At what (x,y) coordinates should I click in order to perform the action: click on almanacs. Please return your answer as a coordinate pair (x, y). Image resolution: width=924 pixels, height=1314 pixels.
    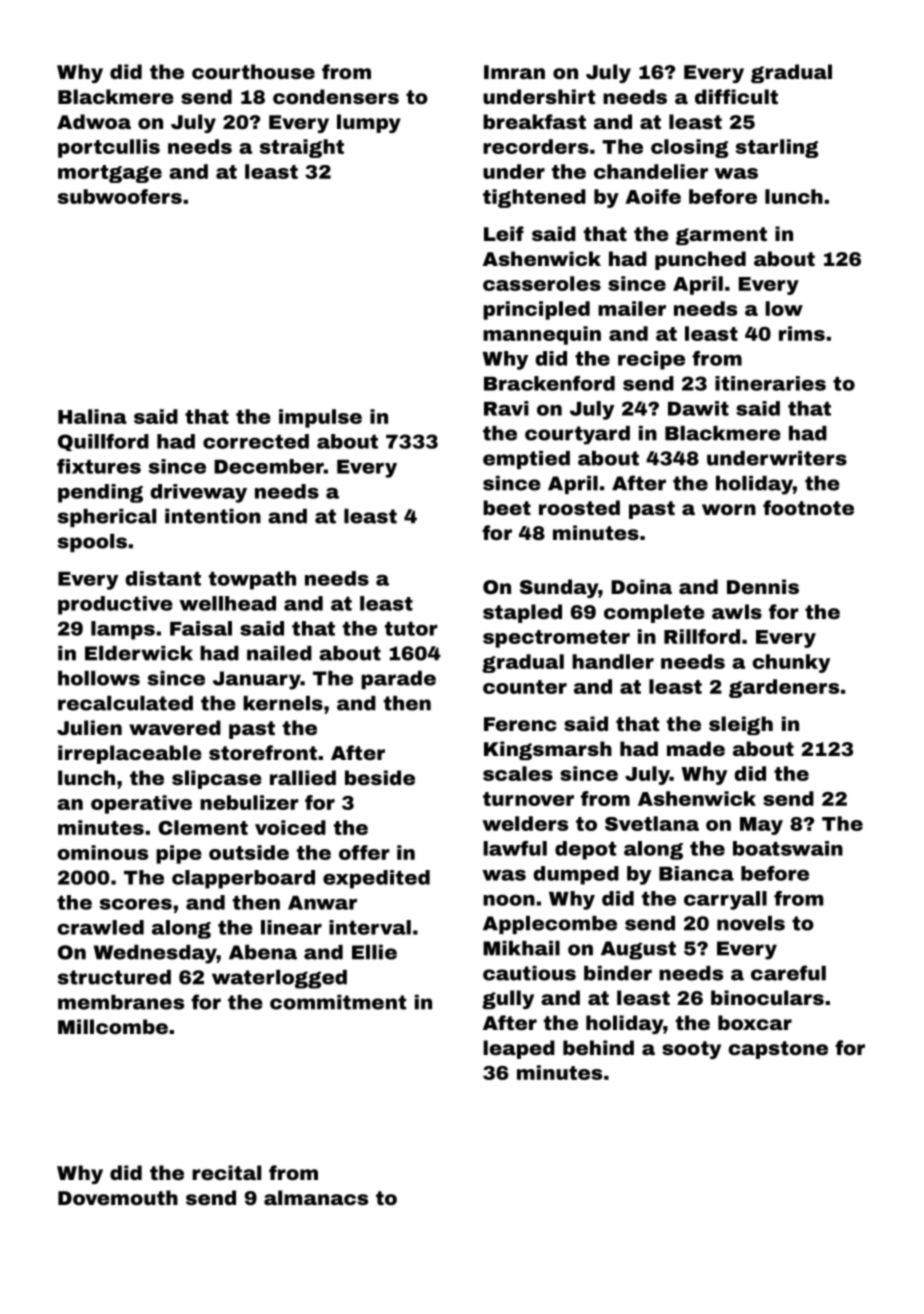
    Looking at the image, I should click on (316, 1197).
